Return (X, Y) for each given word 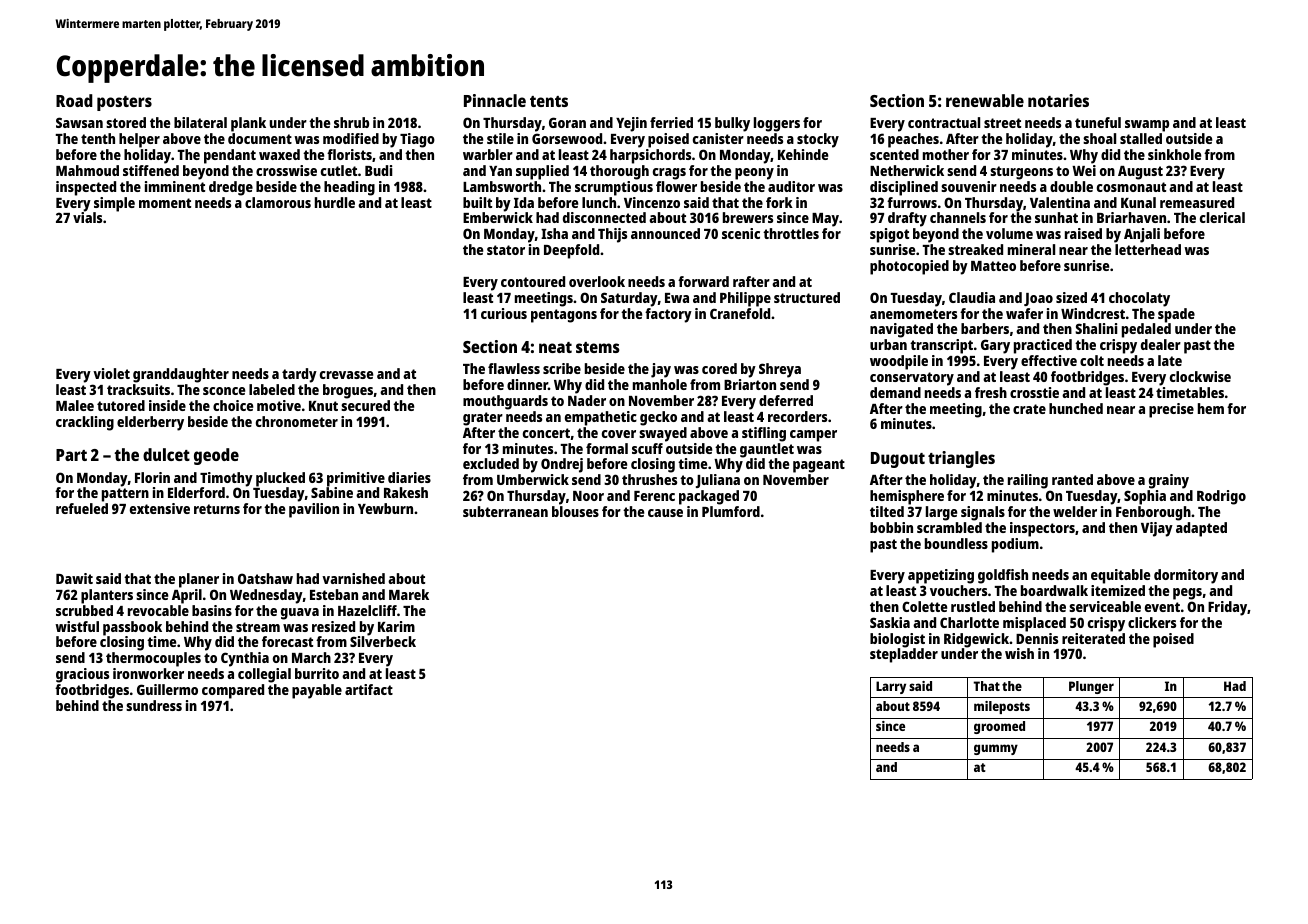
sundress (154, 705)
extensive (160, 508)
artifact (369, 689)
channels (958, 217)
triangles (961, 459)
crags (669, 174)
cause (665, 513)
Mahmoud (87, 170)
